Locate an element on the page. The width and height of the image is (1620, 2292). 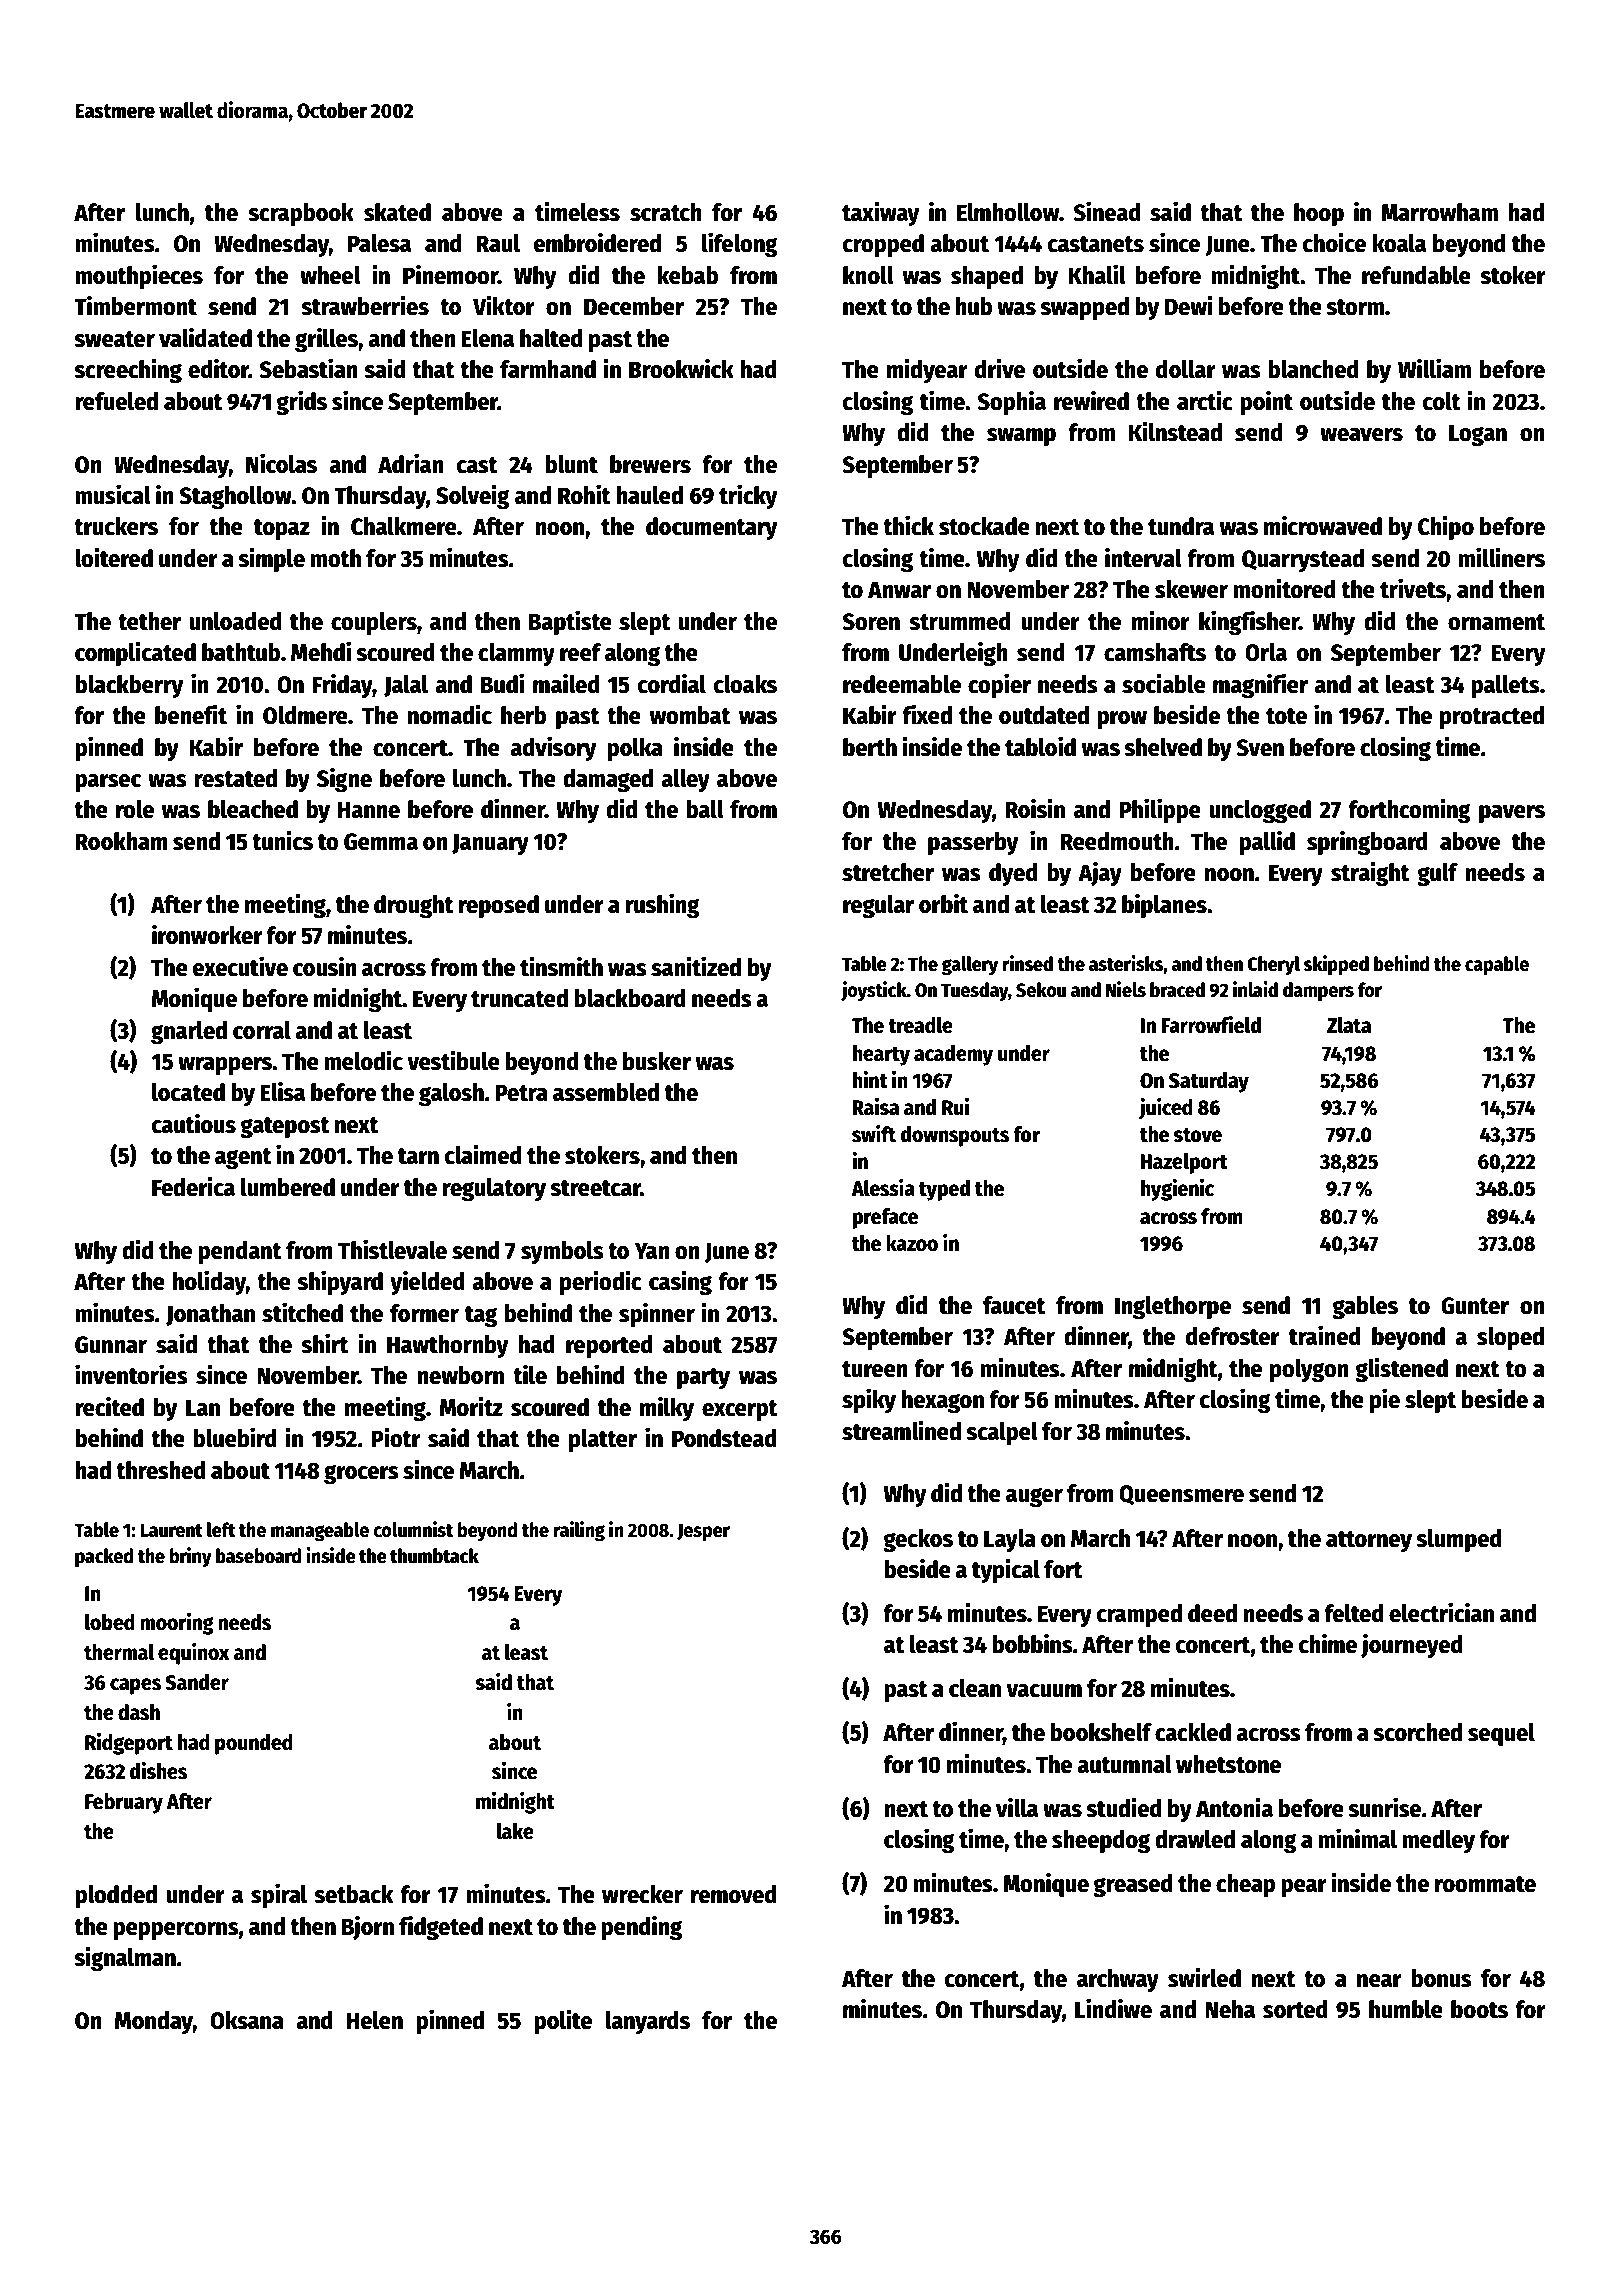
agent is located at coordinates (243, 1158).
